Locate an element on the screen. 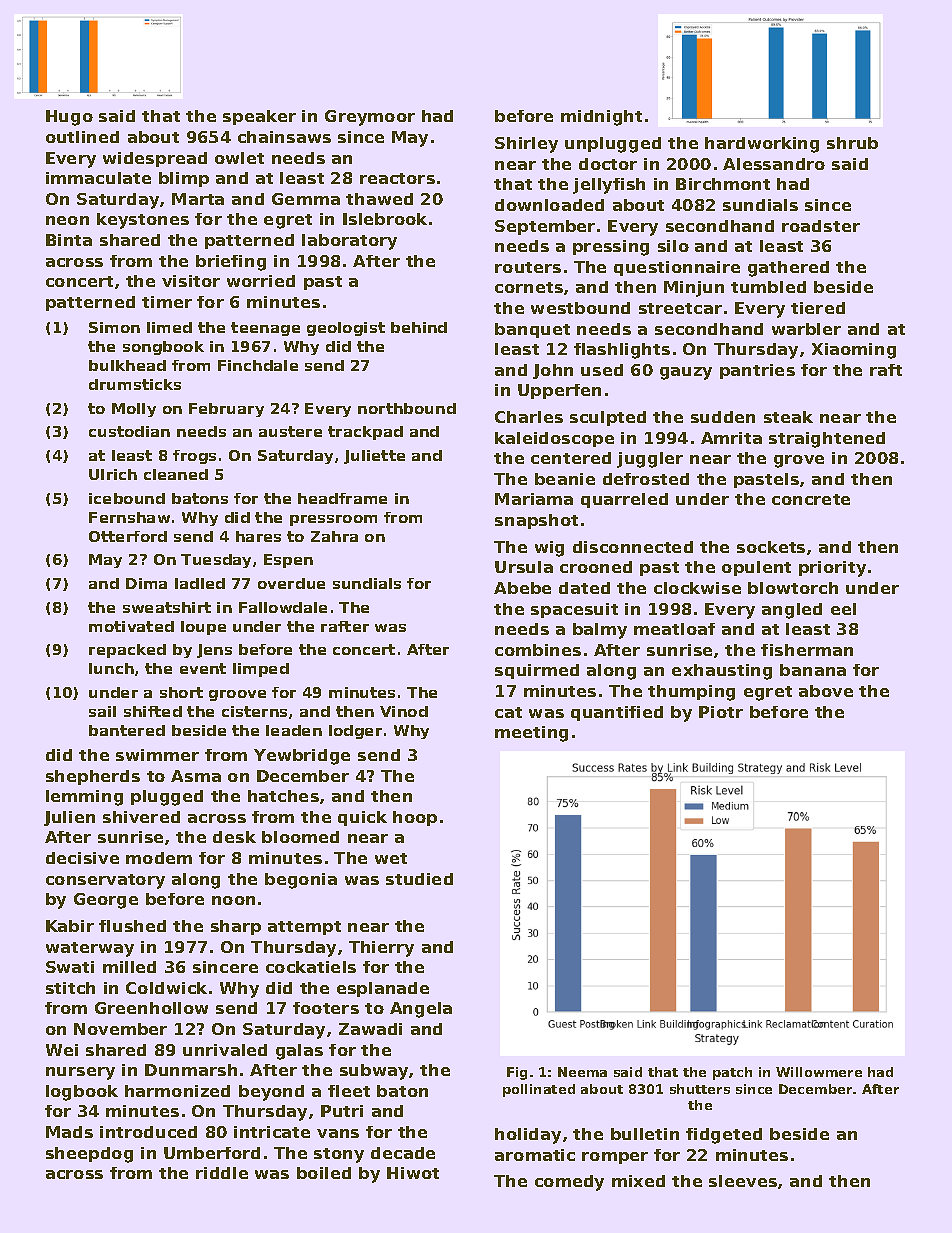 This screenshot has height=1233, width=952. geologist is located at coordinates (346, 329).
